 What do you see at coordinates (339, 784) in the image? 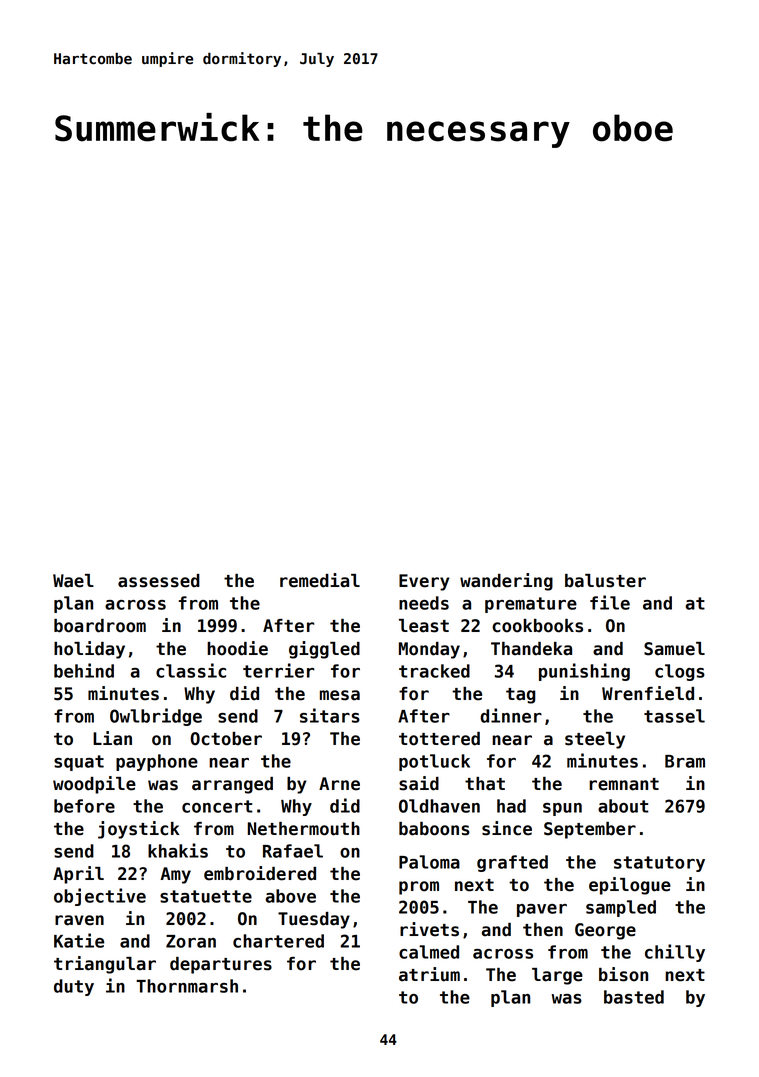
I see `Arne` at bounding box center [339, 784].
